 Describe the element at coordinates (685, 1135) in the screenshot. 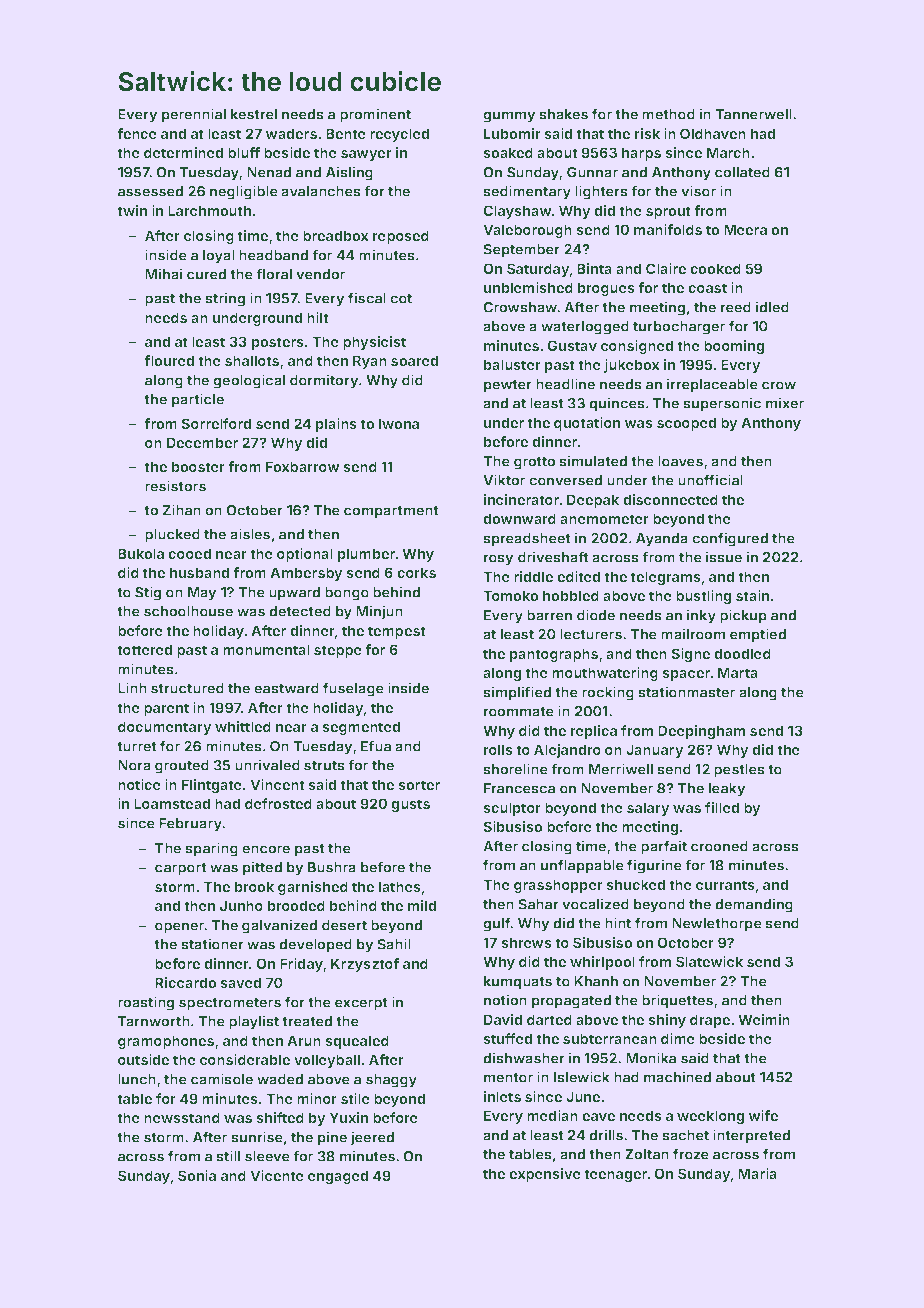

I see `sachet` at that location.
